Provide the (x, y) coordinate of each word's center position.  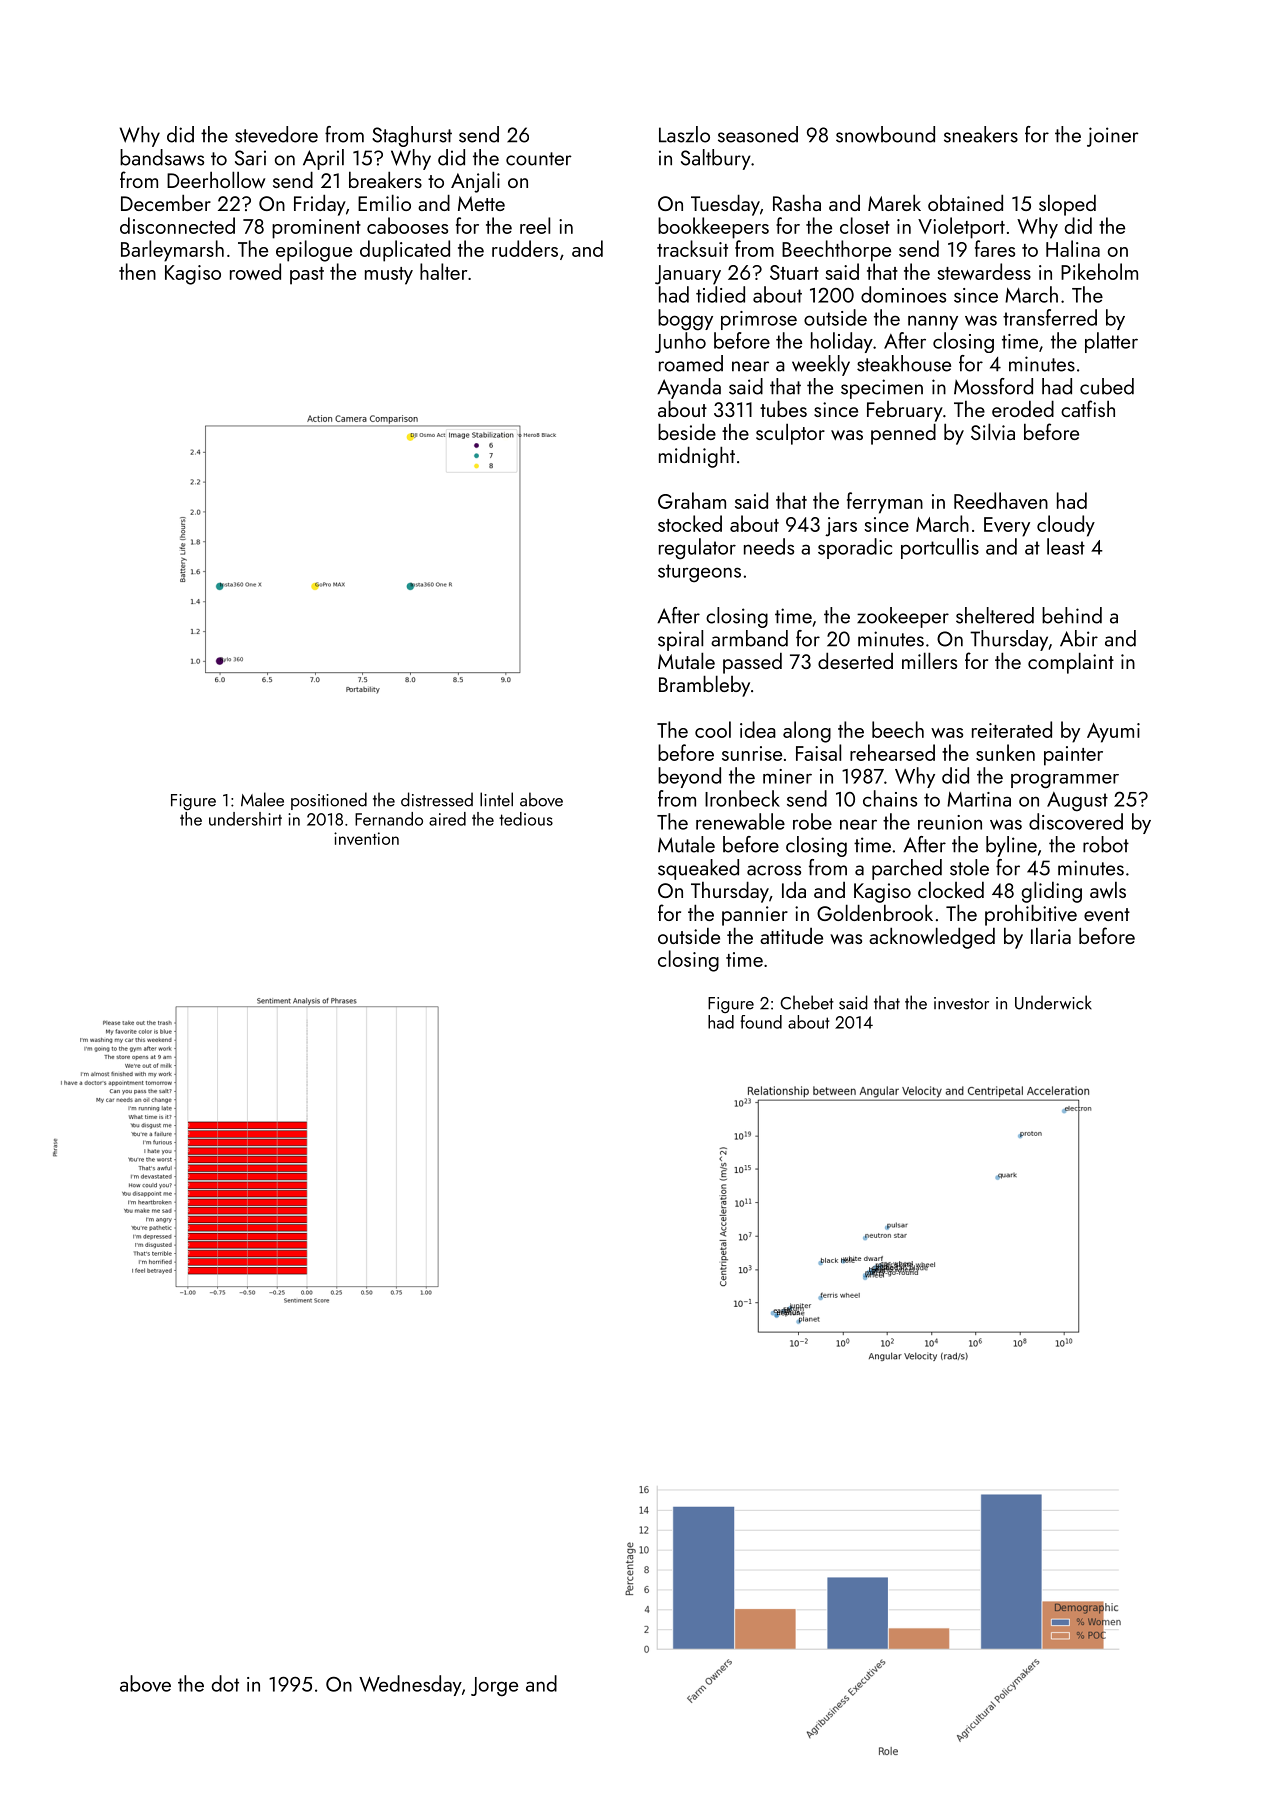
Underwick (1053, 1002)
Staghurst (412, 136)
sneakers (981, 134)
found (761, 1022)
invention (366, 838)
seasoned (758, 134)
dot (225, 1683)
